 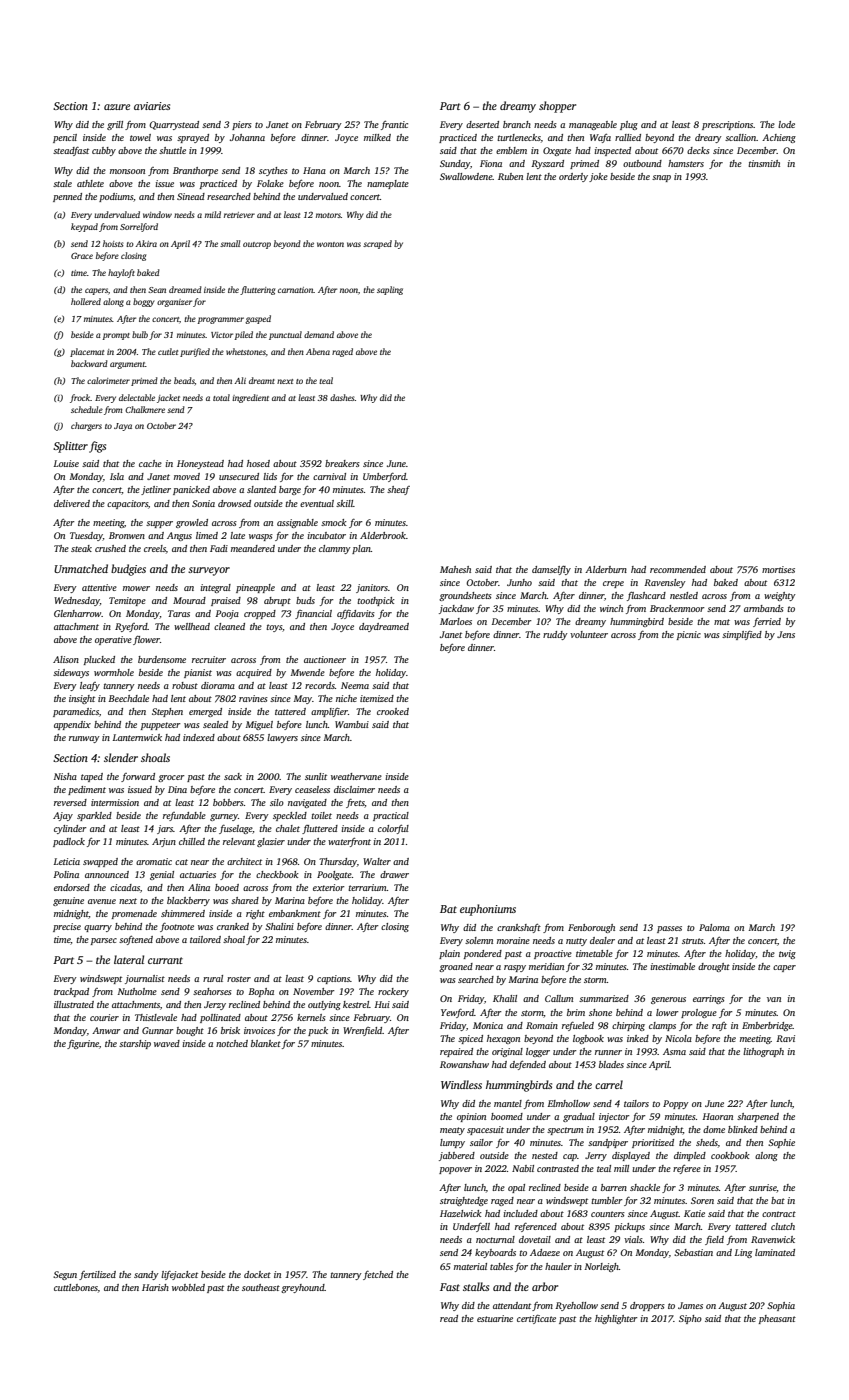 I want to click on practical, so click(x=391, y=816).
